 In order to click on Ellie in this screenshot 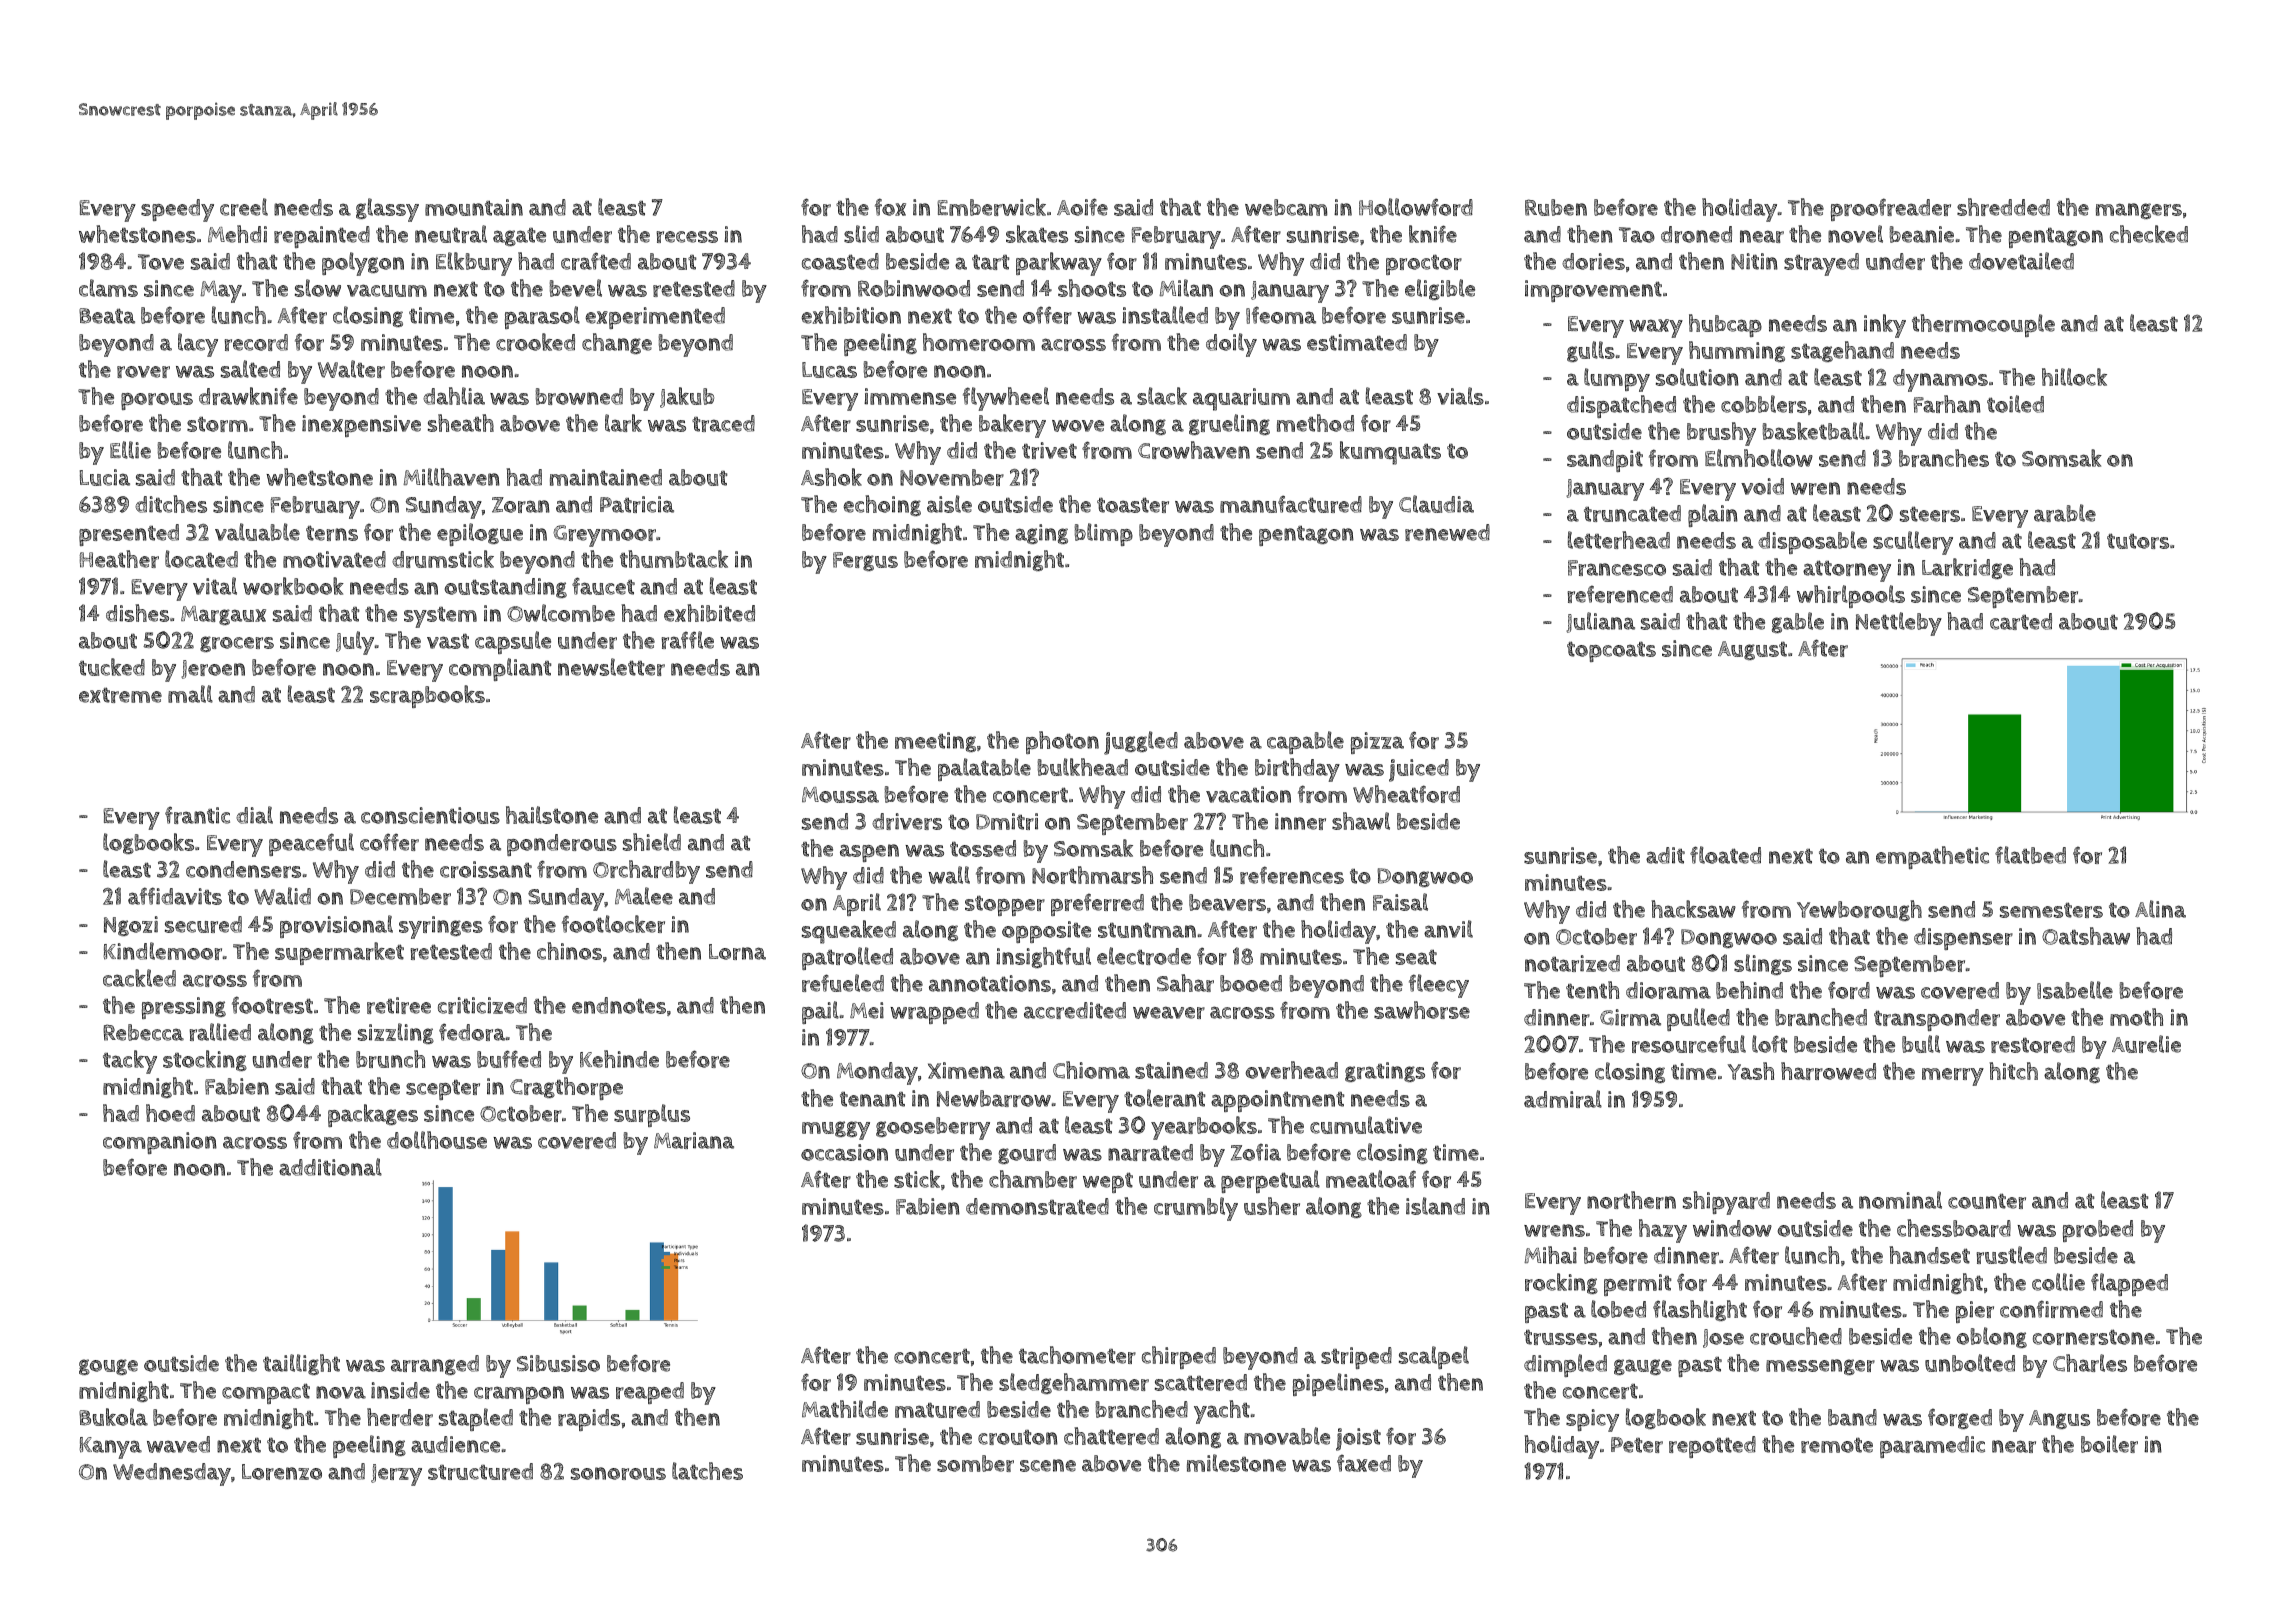, I will do `click(130, 450)`.
